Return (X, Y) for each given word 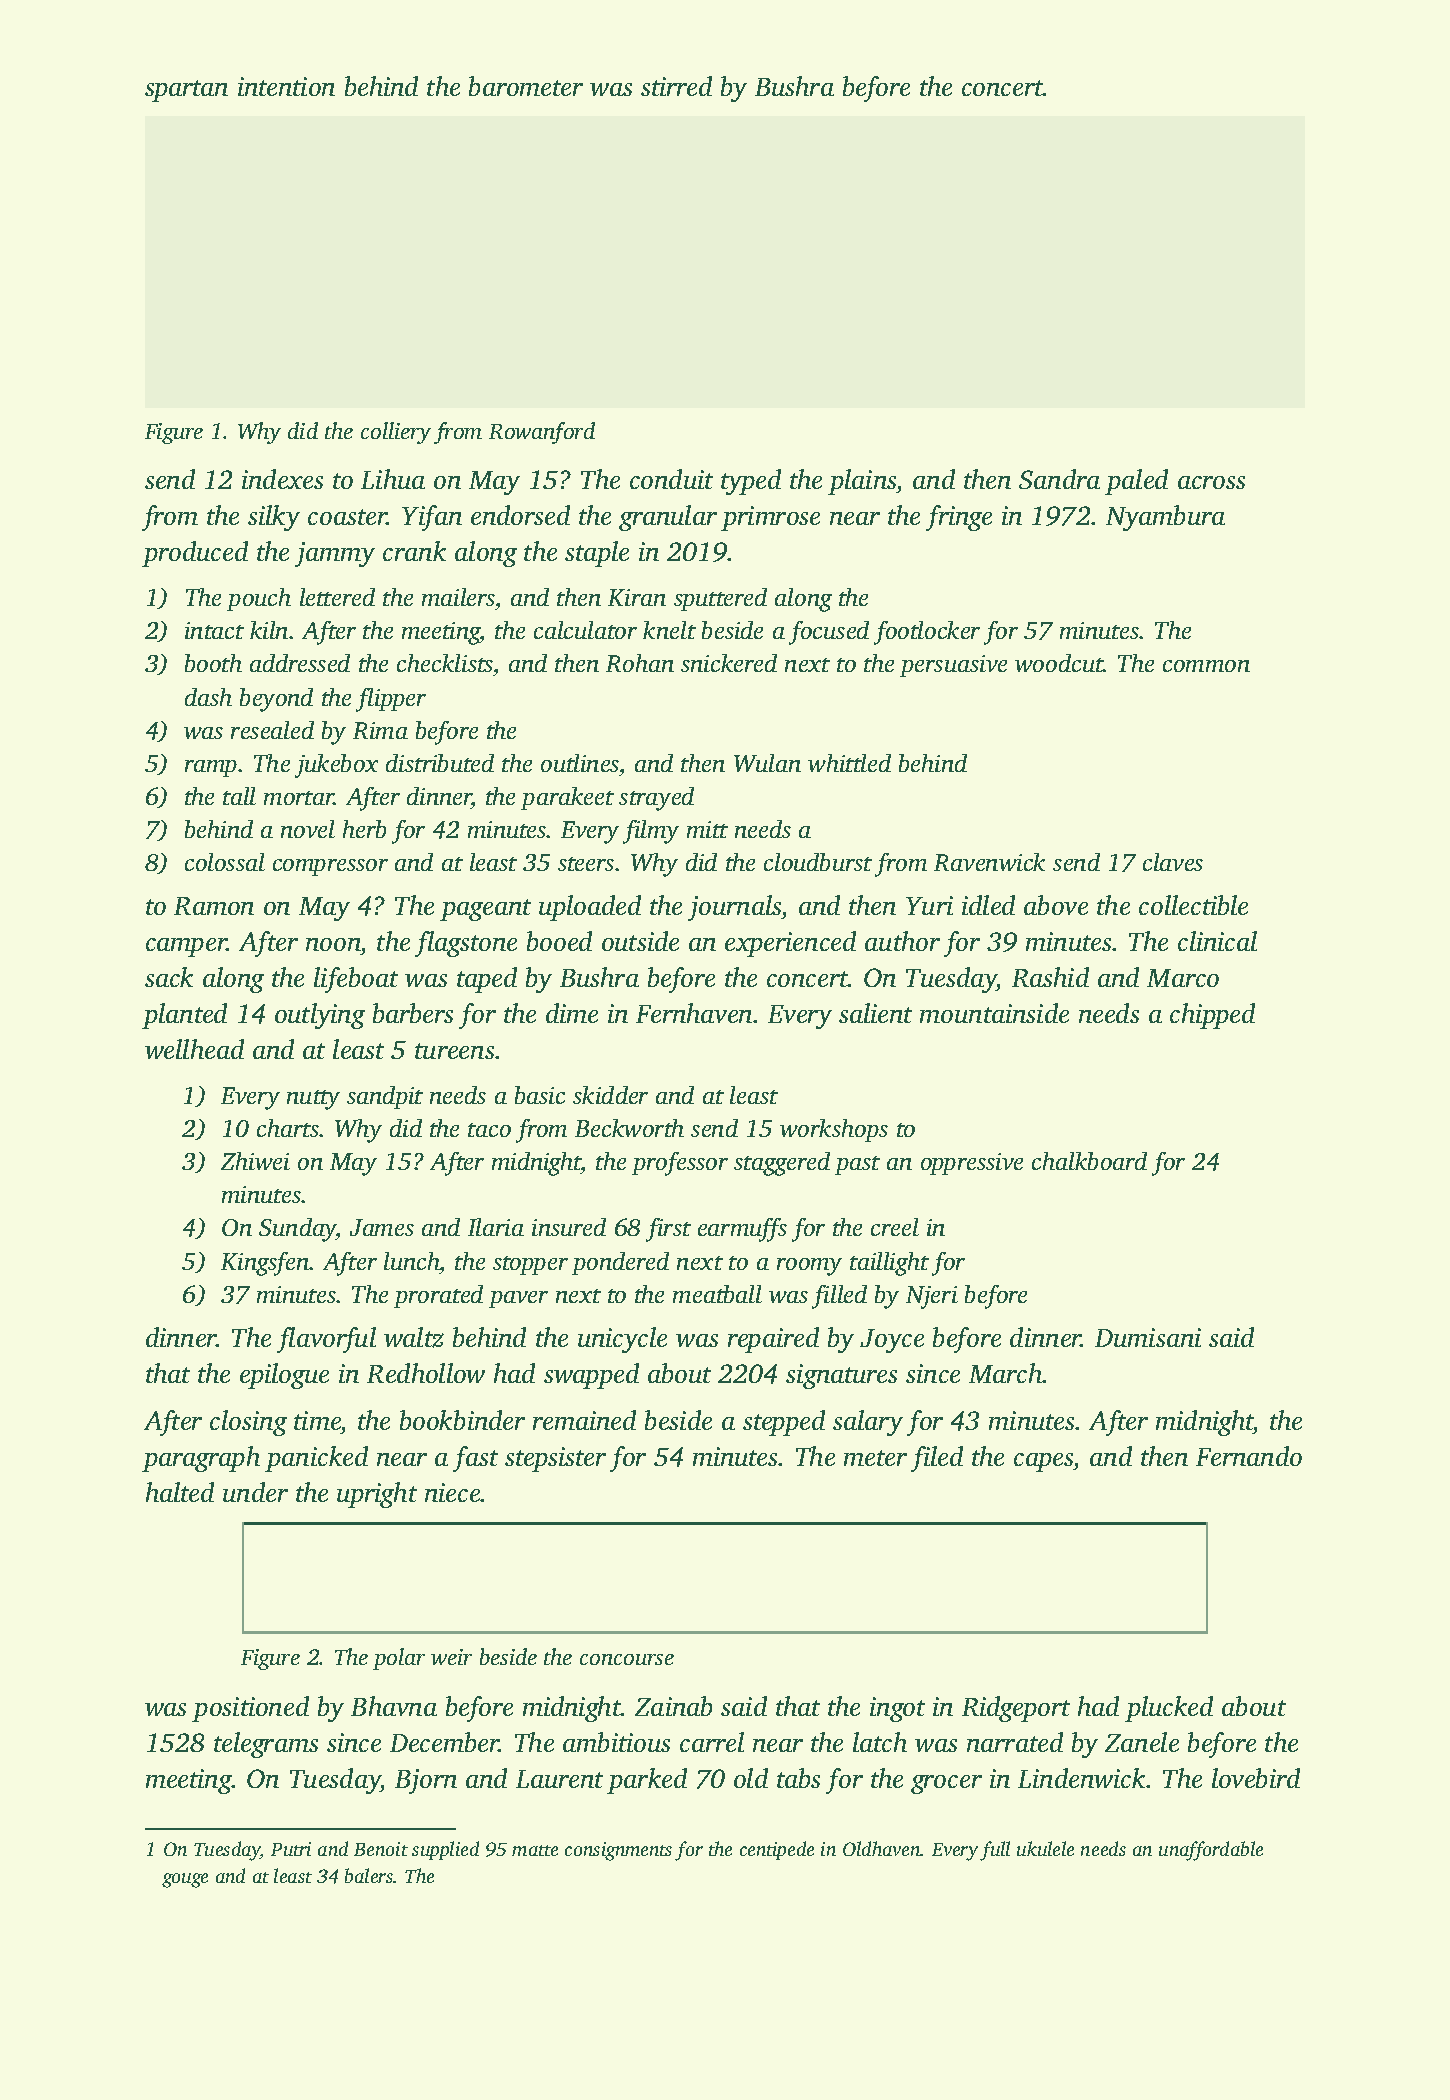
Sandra (1059, 479)
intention (286, 86)
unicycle (622, 1340)
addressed (300, 663)
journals (735, 908)
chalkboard (1089, 1161)
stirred (676, 86)
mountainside (994, 1013)
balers (369, 1875)
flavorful (326, 1340)
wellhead (194, 1049)
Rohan (640, 663)
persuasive (953, 666)
